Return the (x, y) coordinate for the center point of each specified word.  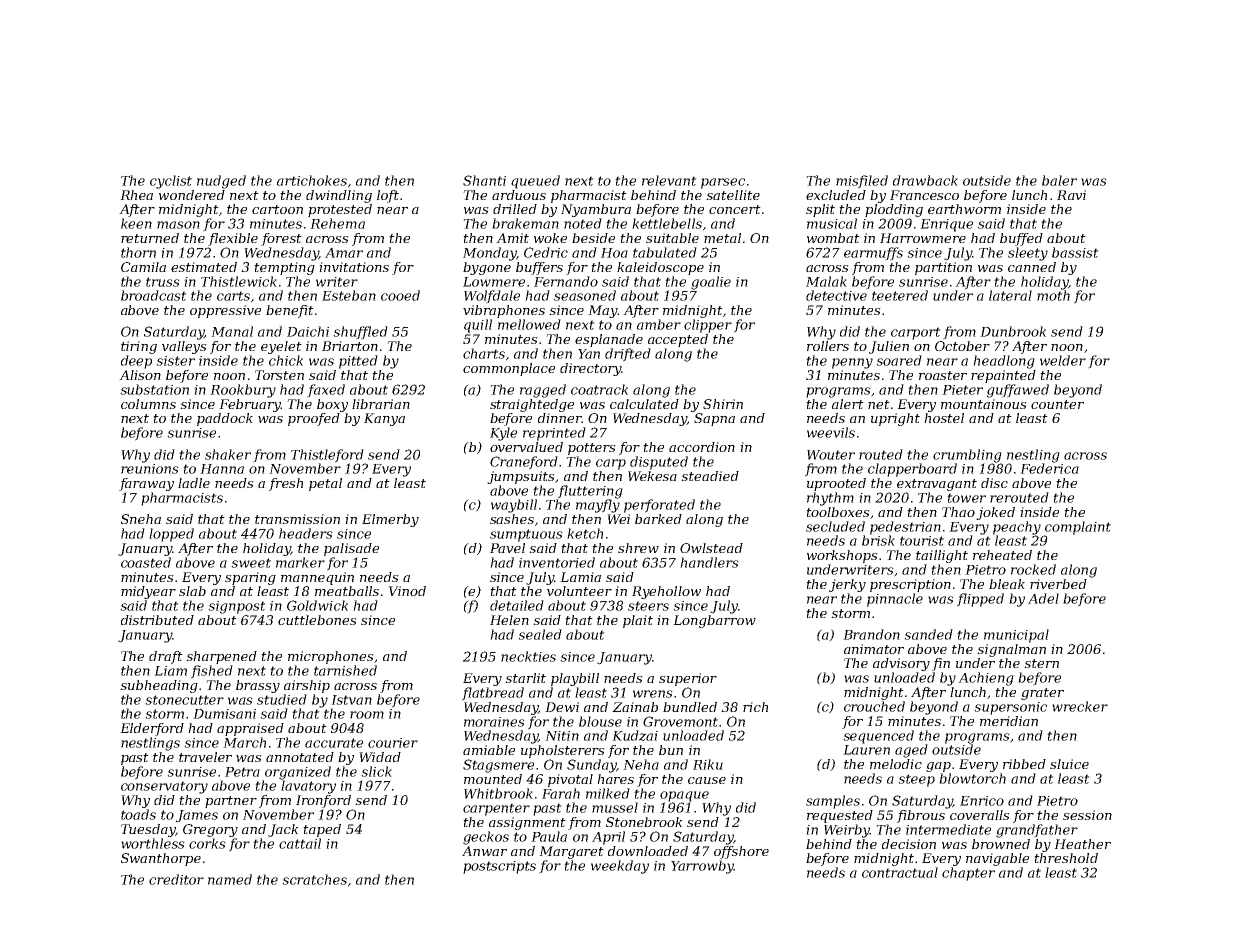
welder (1063, 360)
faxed (326, 391)
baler (1059, 180)
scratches (314, 879)
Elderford (152, 729)
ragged (543, 391)
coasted (146, 562)
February (250, 405)
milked (608, 793)
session (1087, 815)
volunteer (579, 591)
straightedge (532, 405)
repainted (1003, 376)
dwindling (339, 196)
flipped (980, 600)
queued (535, 182)
